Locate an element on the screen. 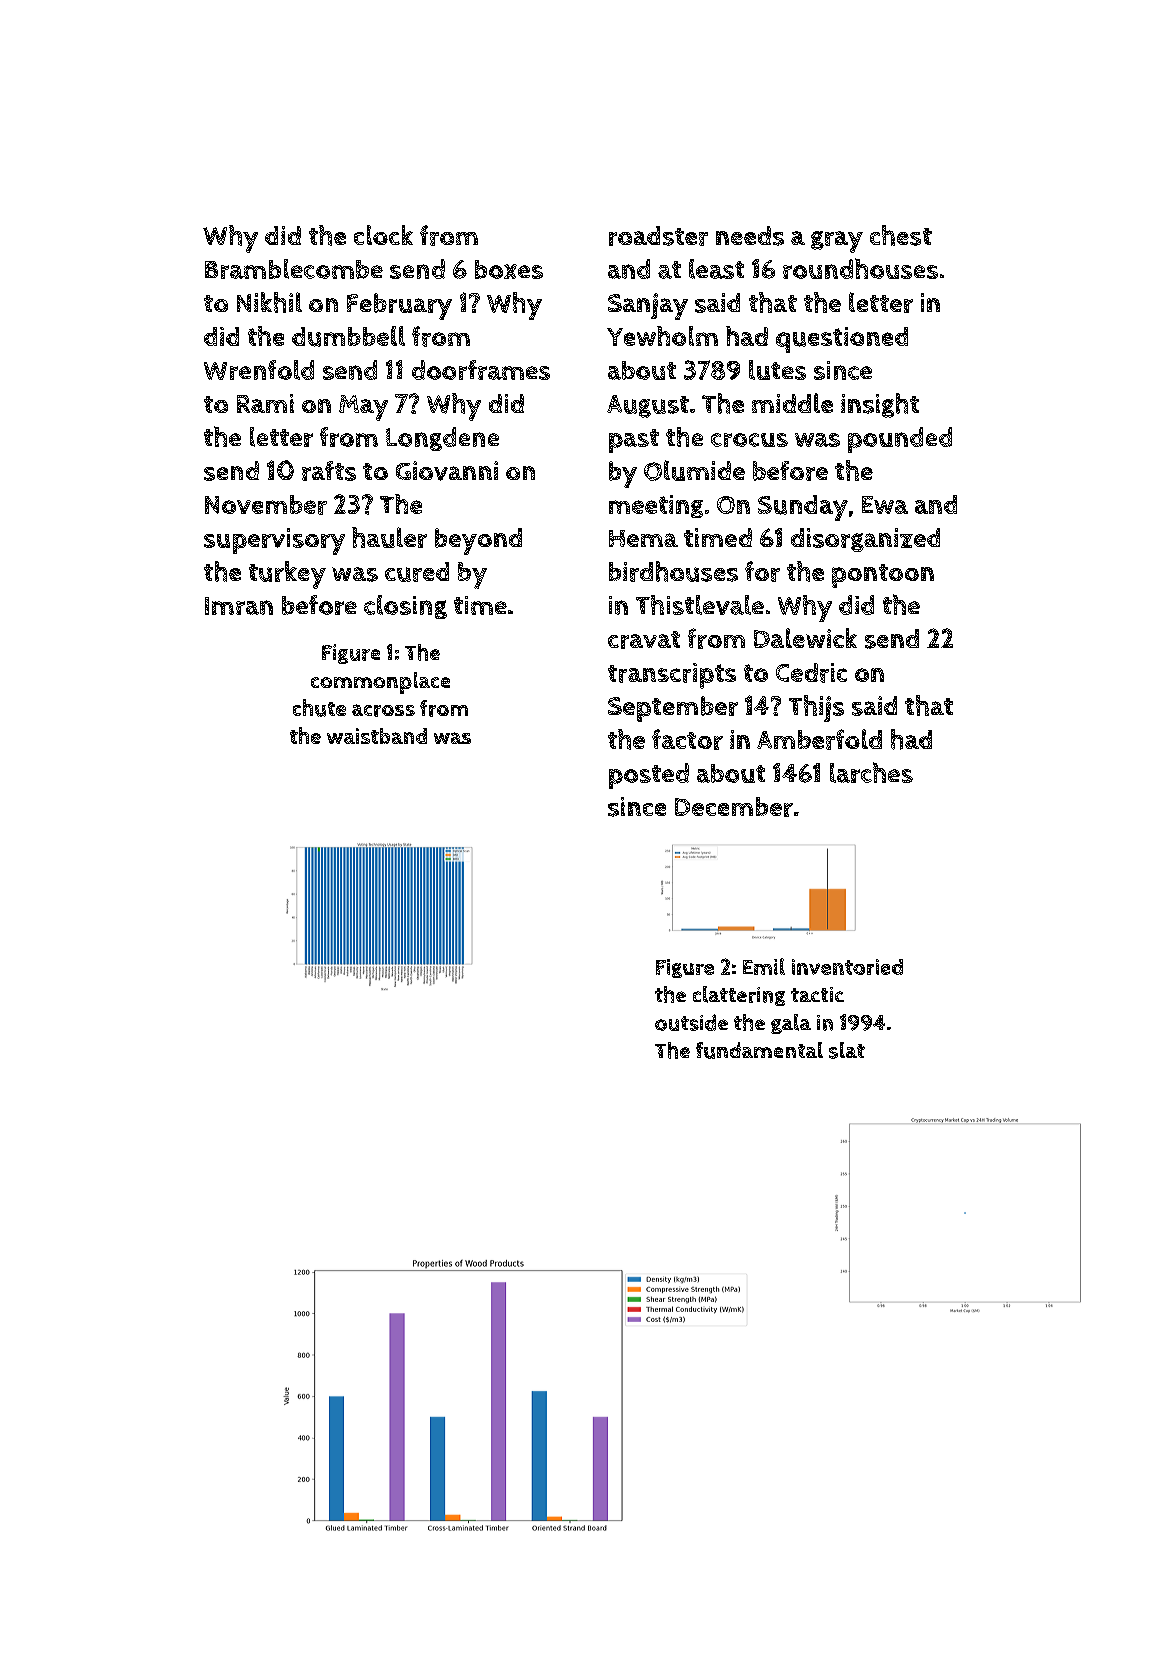  waistband is located at coordinates (377, 736).
